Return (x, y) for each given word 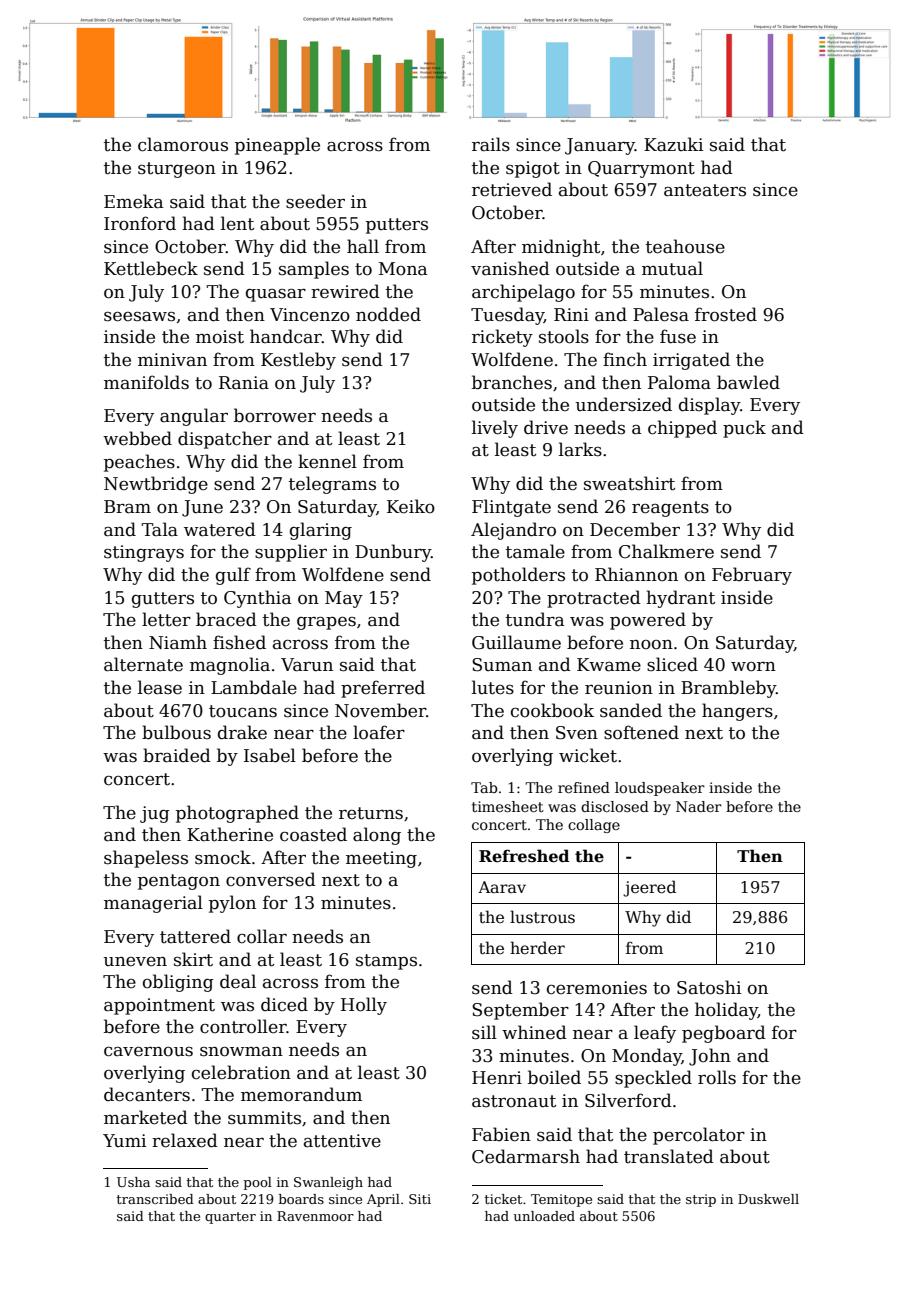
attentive (342, 1141)
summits (264, 1118)
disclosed (615, 806)
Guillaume (516, 642)
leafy (655, 1034)
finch (625, 359)
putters (397, 226)
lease (160, 687)
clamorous (183, 144)
